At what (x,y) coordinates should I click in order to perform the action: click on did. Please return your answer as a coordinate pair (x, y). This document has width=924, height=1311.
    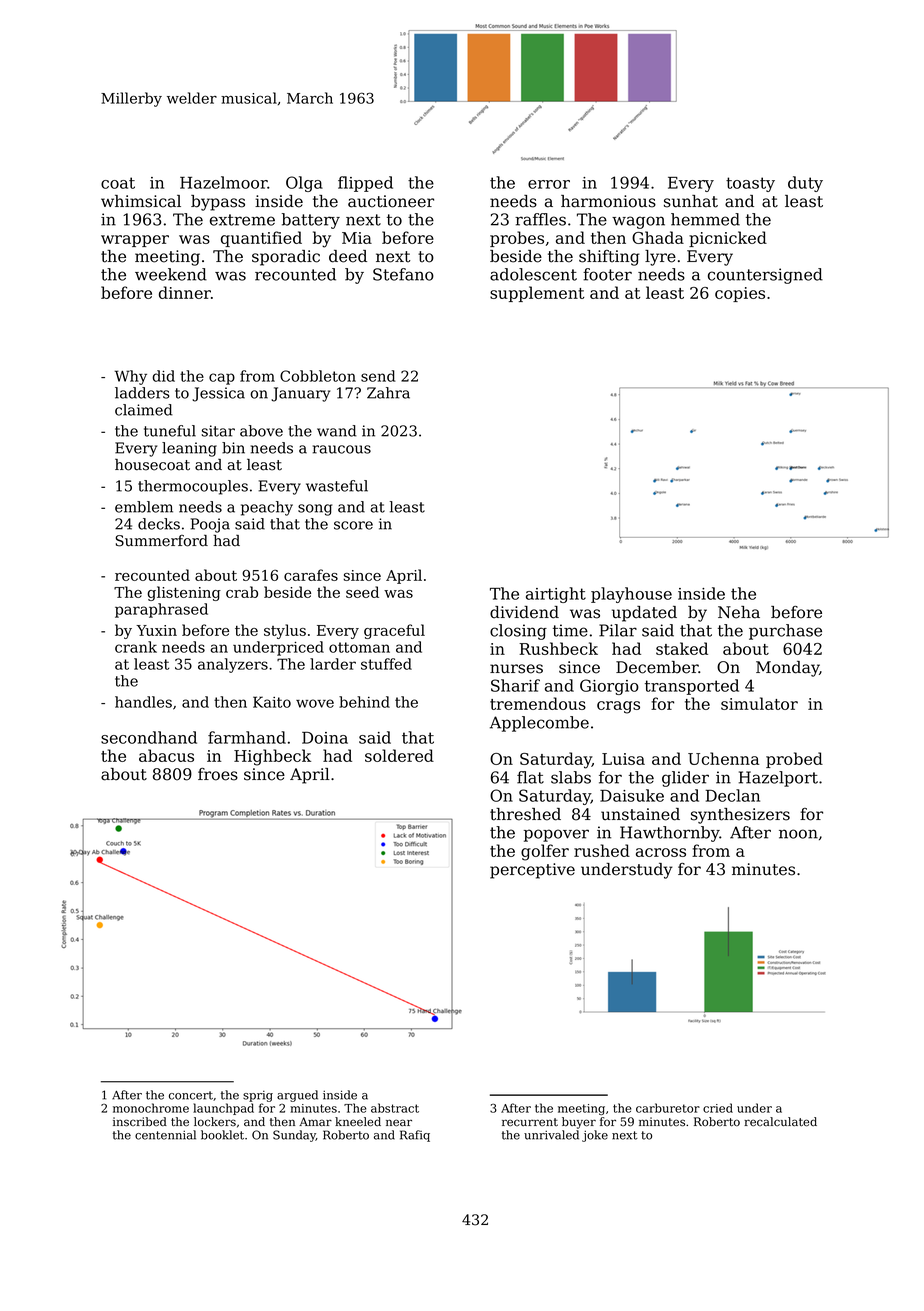
    Looking at the image, I should click on (163, 376).
